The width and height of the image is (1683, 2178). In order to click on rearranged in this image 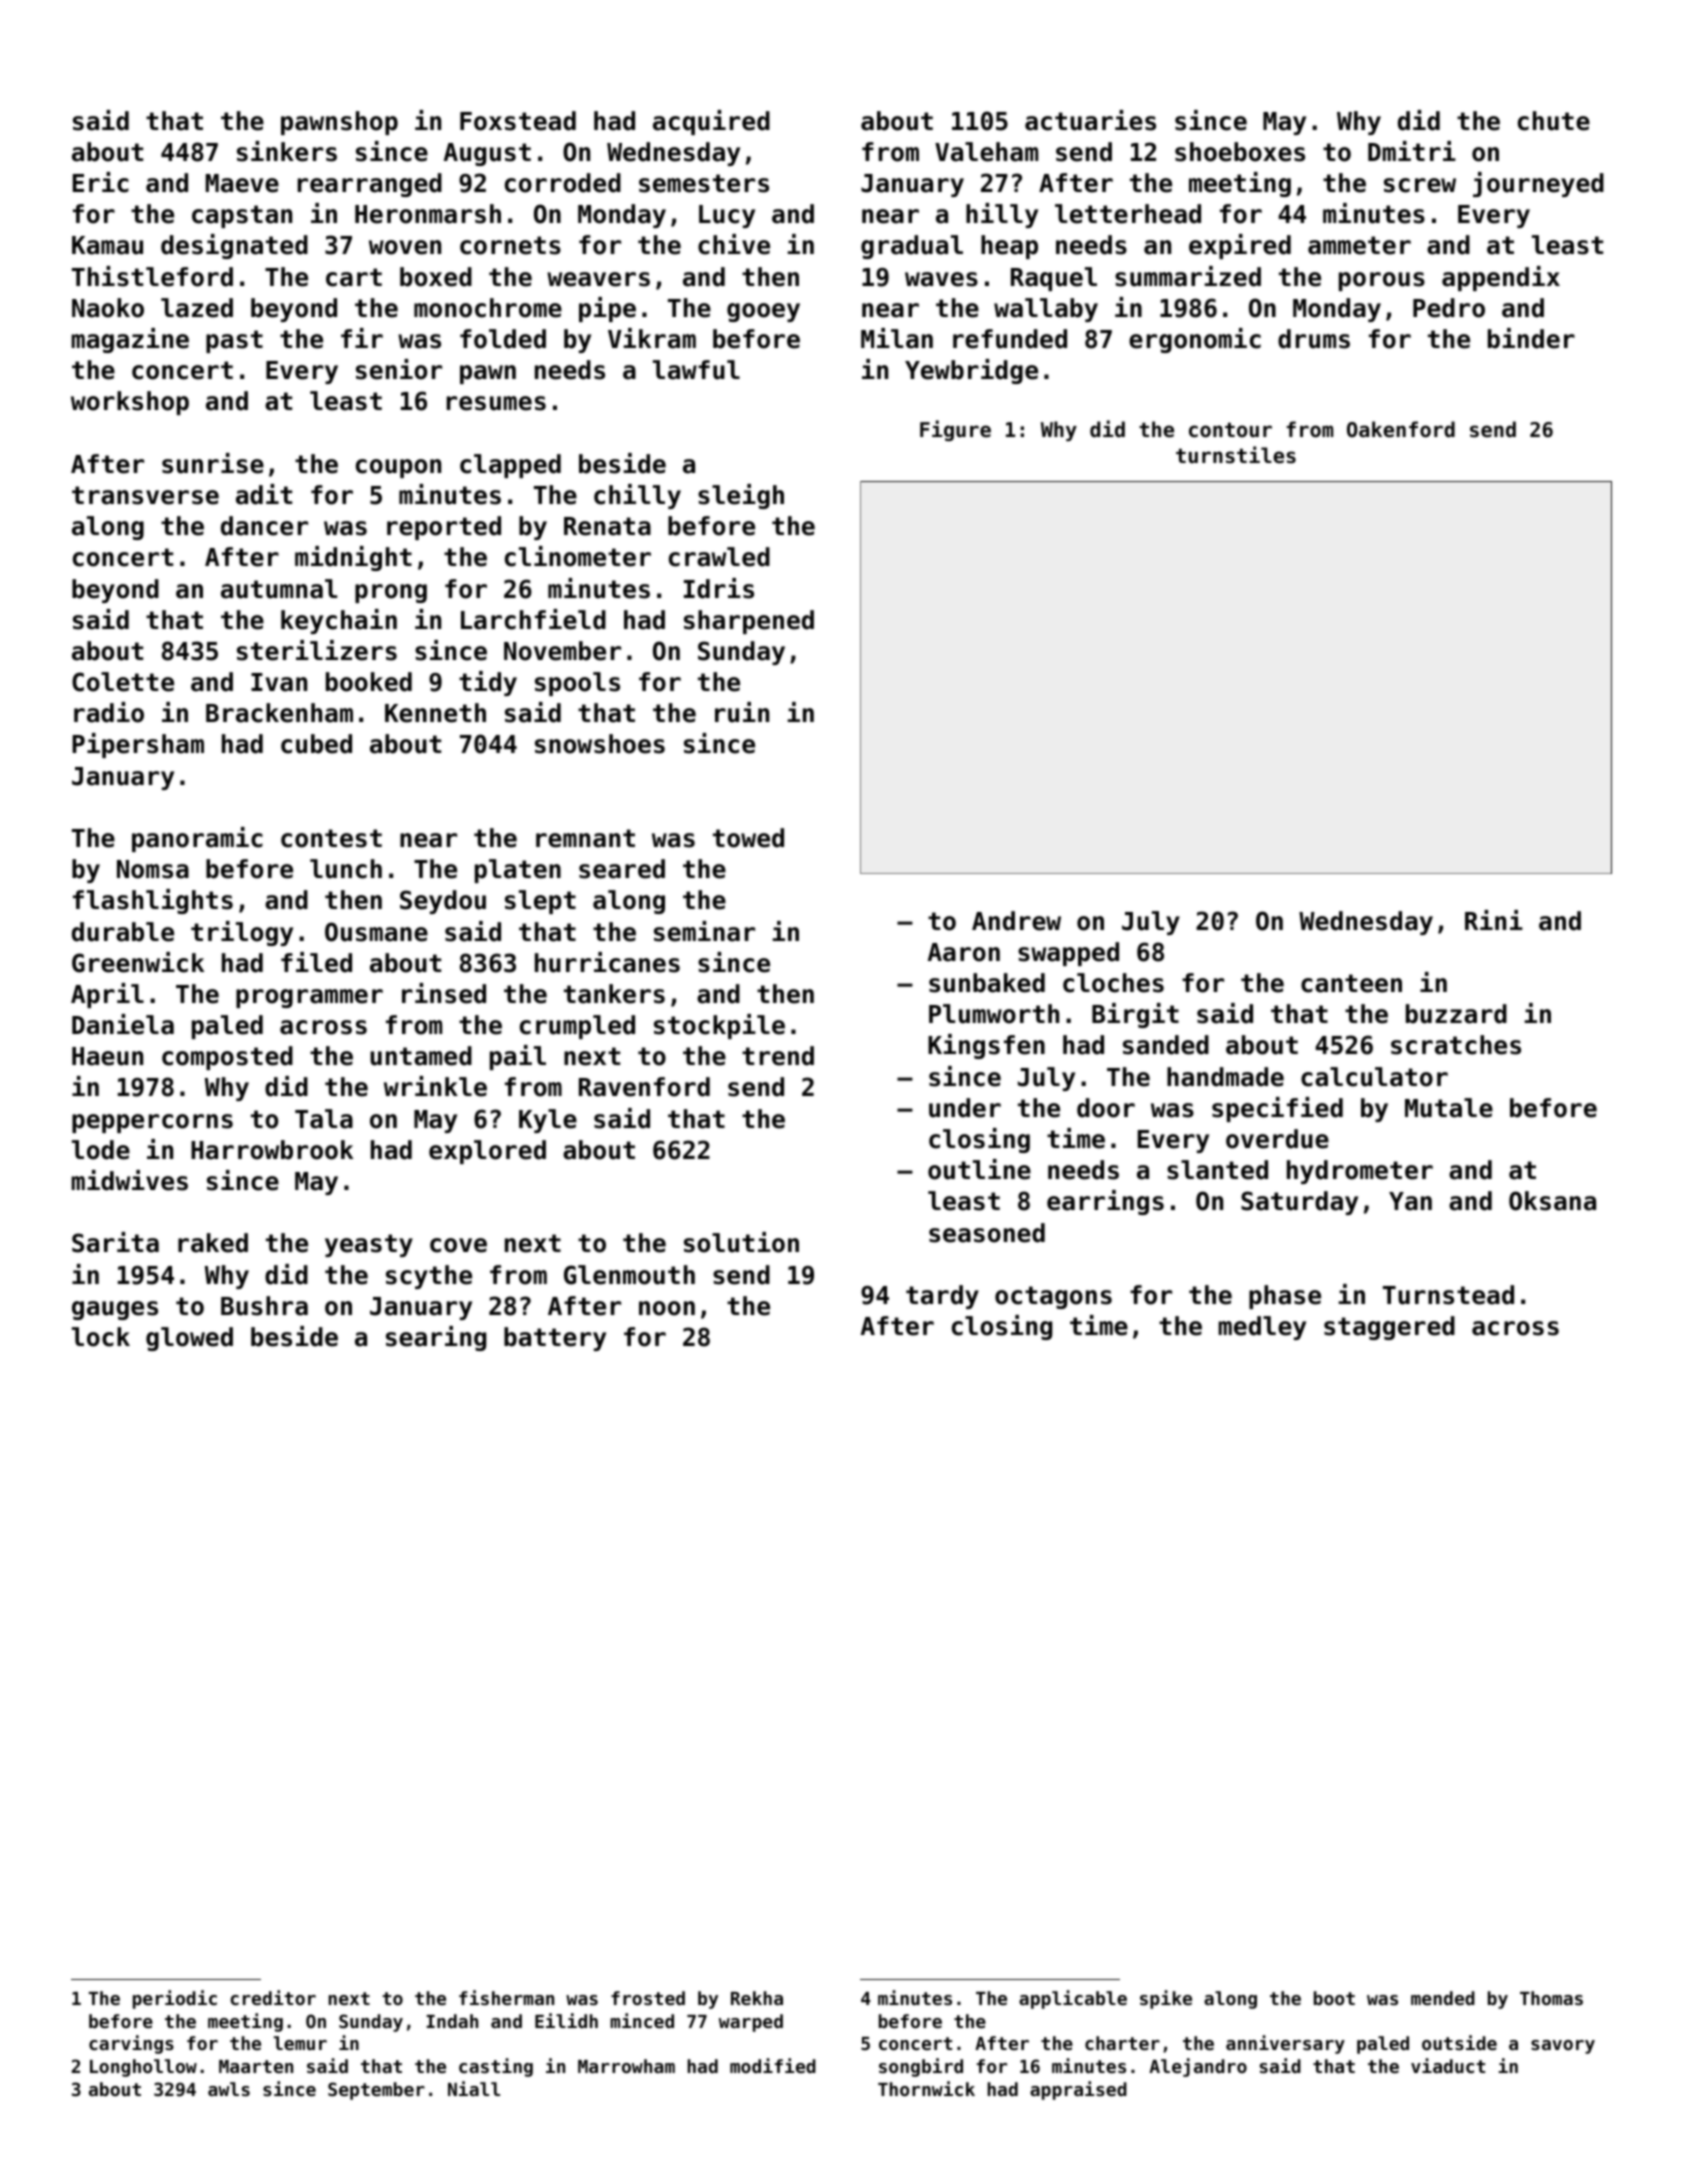, I will do `click(370, 185)`.
